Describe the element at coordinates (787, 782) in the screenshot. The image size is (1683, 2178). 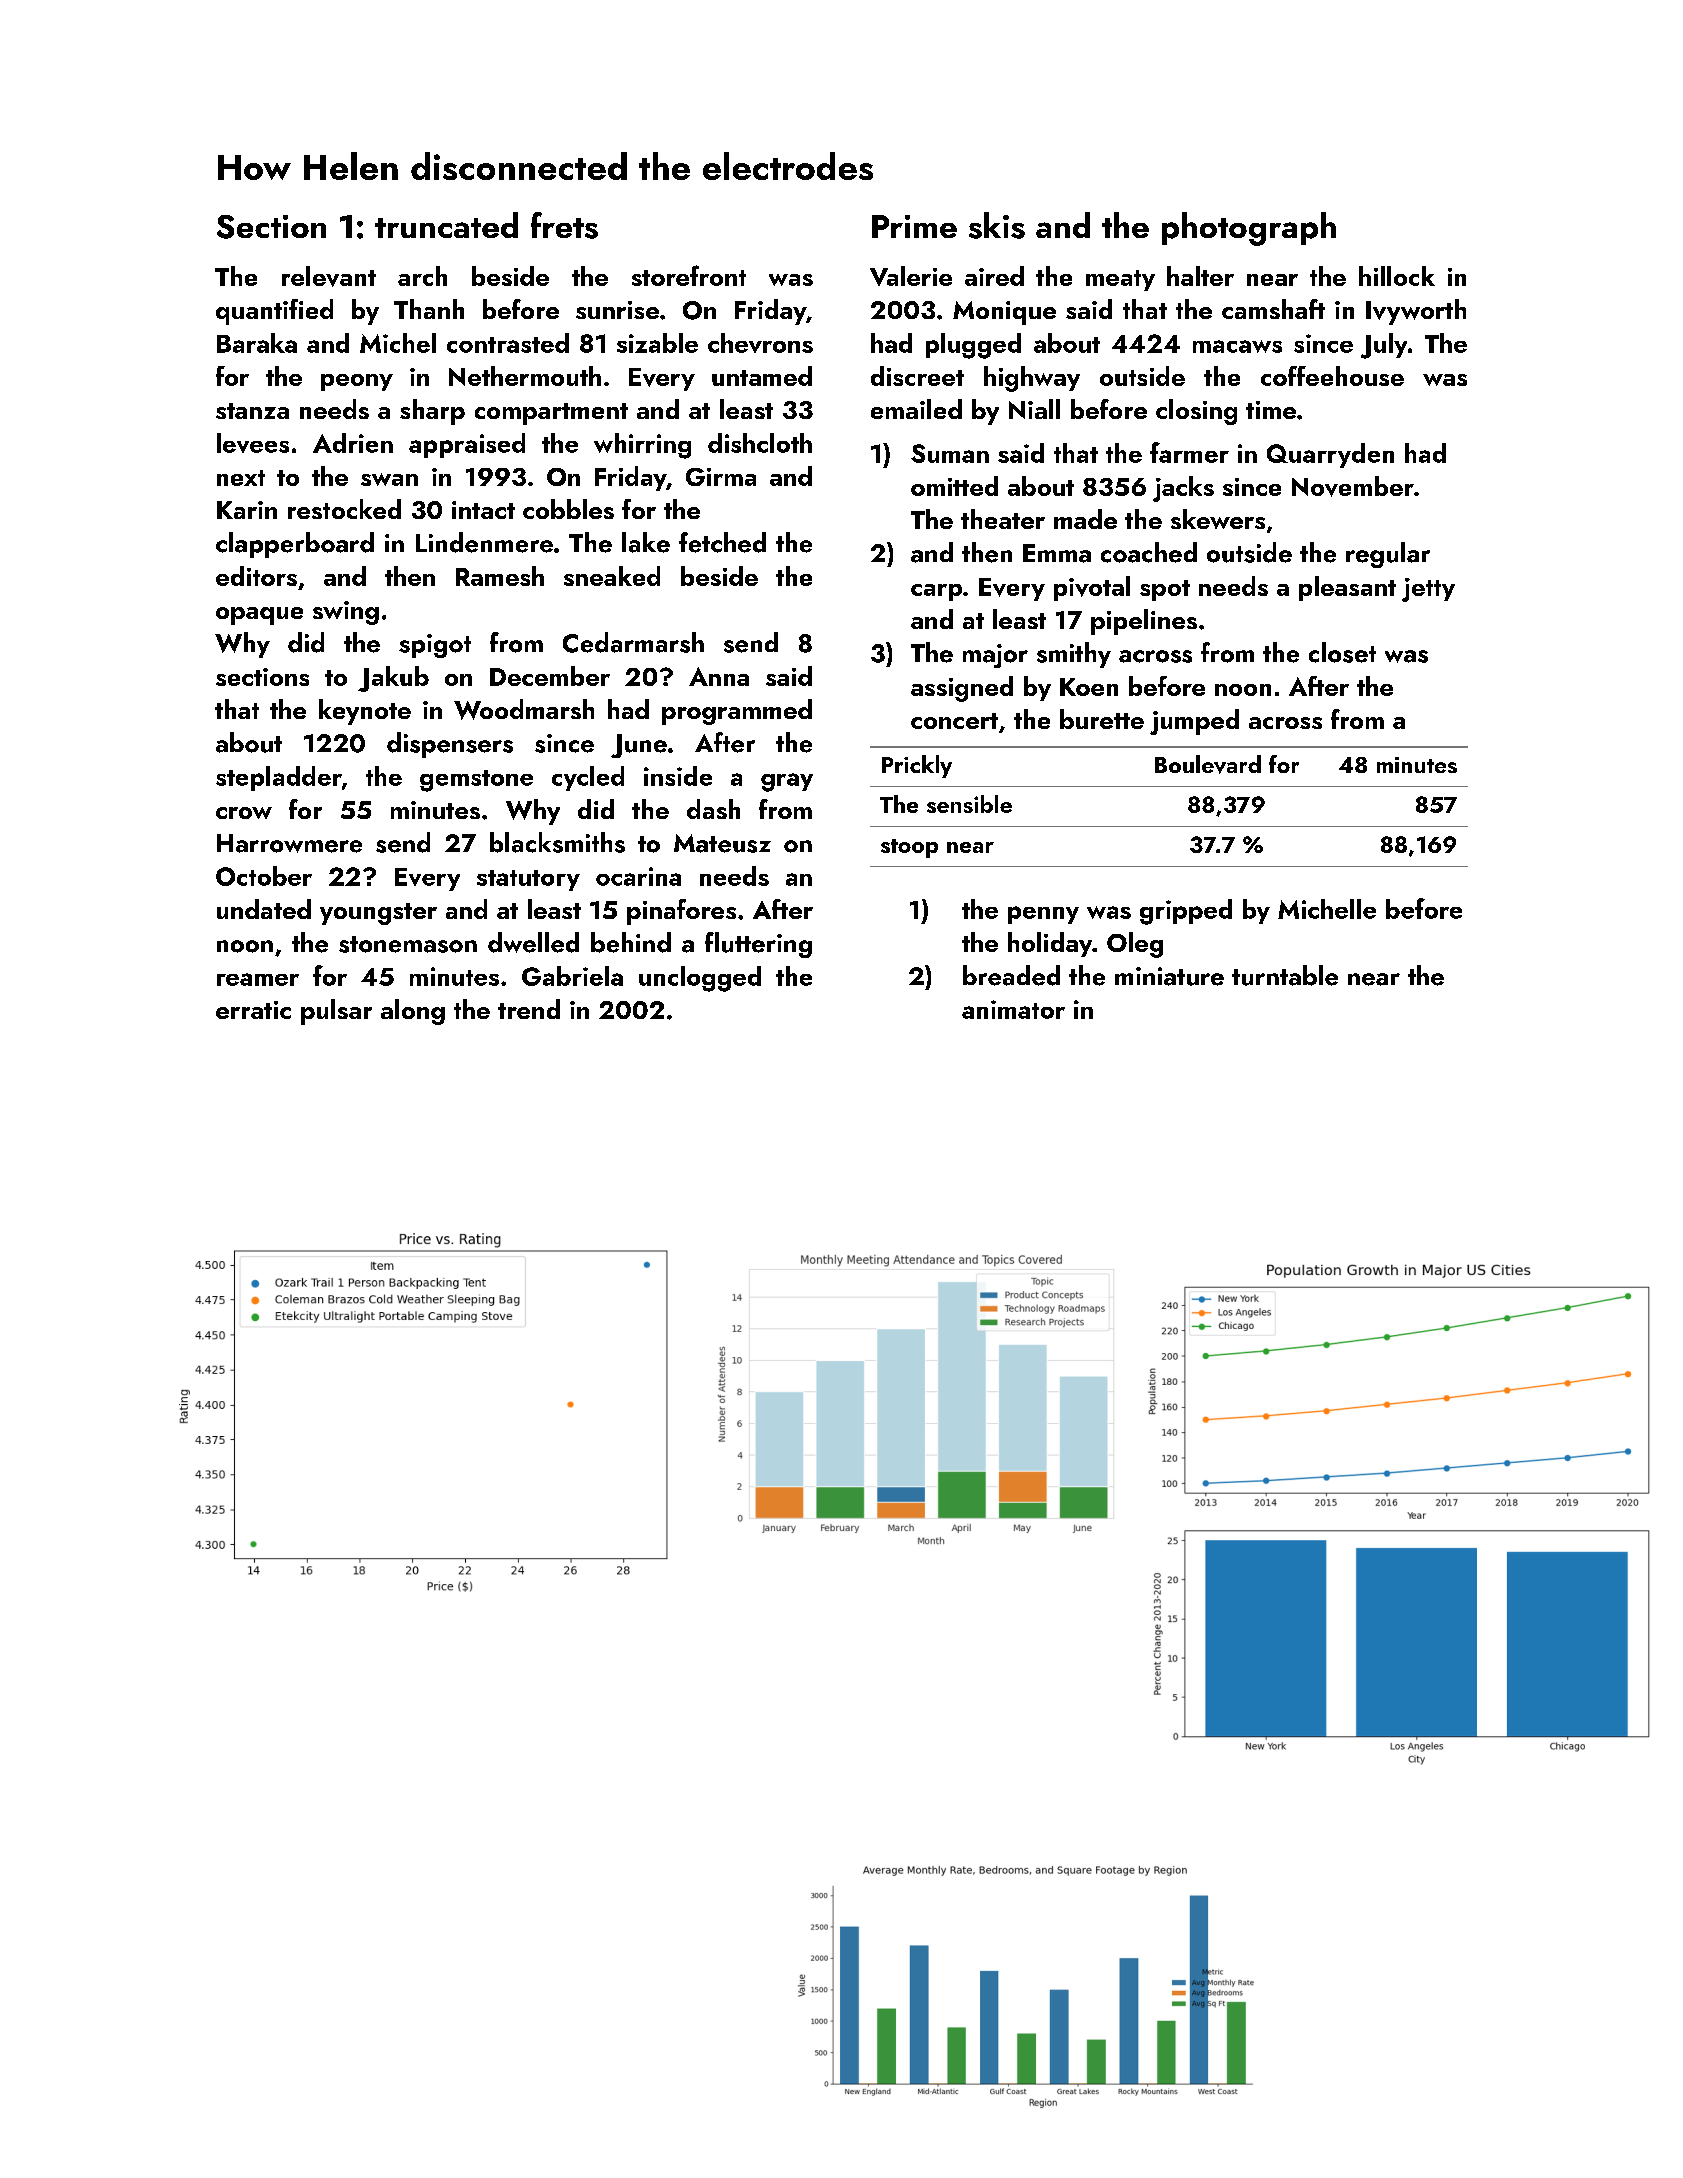
I see `gray` at that location.
